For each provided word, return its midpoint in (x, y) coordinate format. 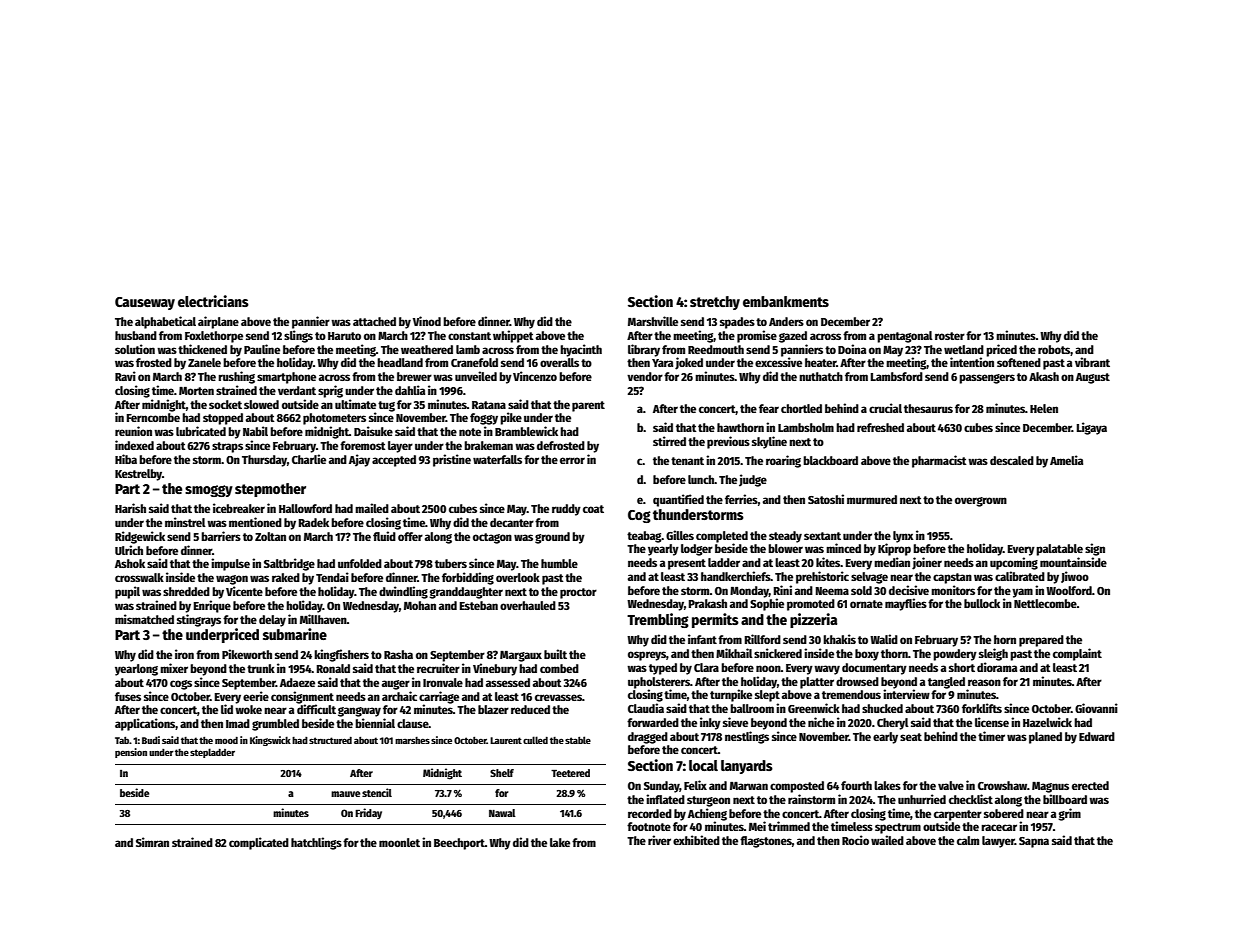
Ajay (359, 460)
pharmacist (939, 461)
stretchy (715, 303)
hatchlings (316, 843)
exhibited (696, 840)
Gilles (680, 535)
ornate (866, 604)
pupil (127, 592)
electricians (213, 301)
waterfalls (497, 459)
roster (950, 336)
